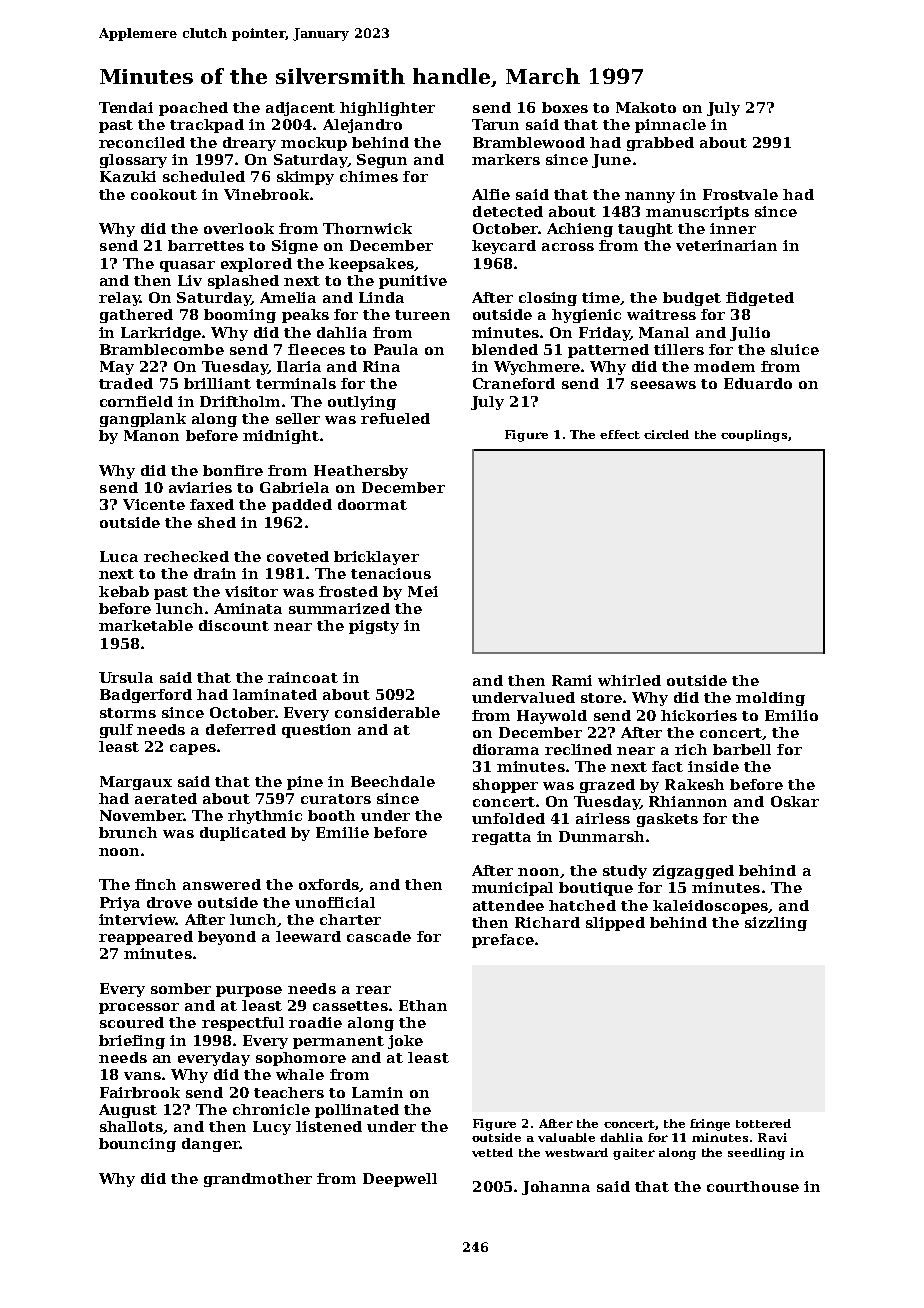  What do you see at coordinates (753, 1186) in the image?
I see `courthouse` at bounding box center [753, 1186].
